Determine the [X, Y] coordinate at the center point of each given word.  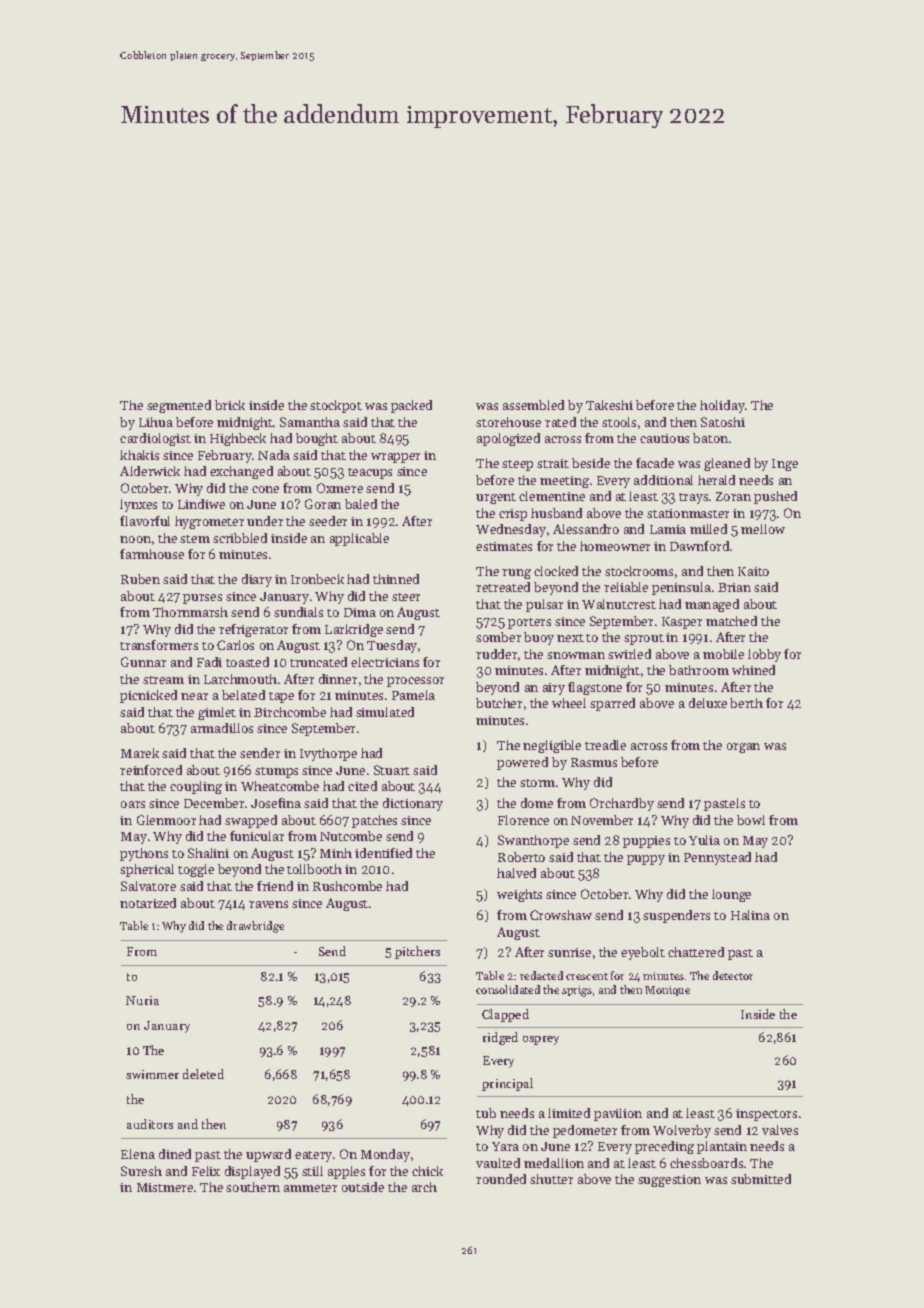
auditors [150, 1124]
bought [317, 439]
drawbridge [255, 927]
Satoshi [723, 422]
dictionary [413, 804]
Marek [140, 753]
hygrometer [209, 522]
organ [743, 748]
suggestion [669, 1181]
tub [486, 1113]
